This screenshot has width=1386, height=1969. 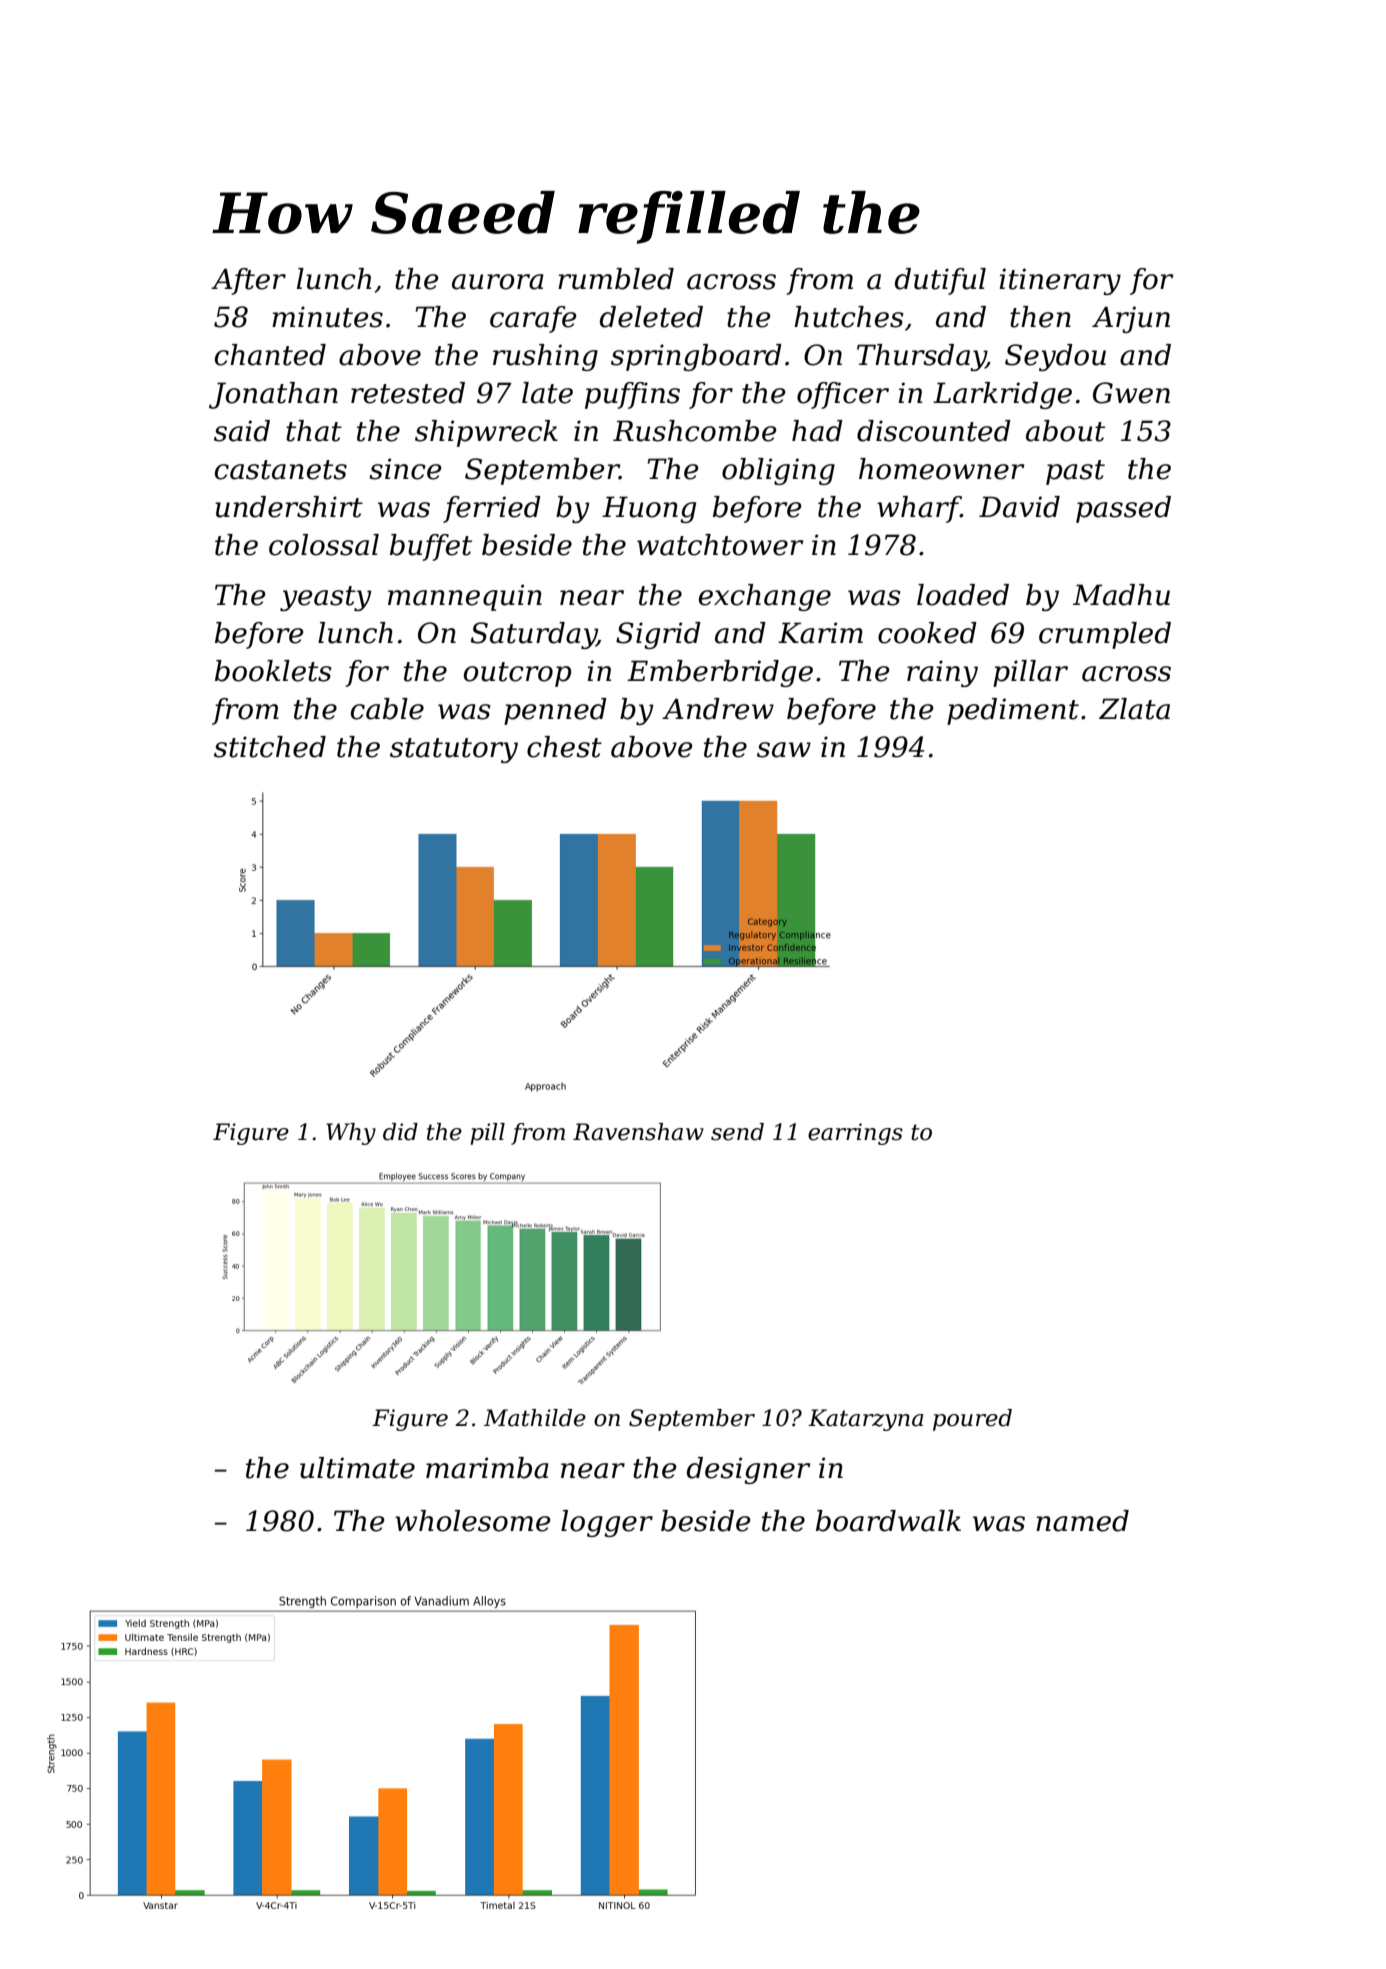 I want to click on pediment, so click(x=1013, y=711).
